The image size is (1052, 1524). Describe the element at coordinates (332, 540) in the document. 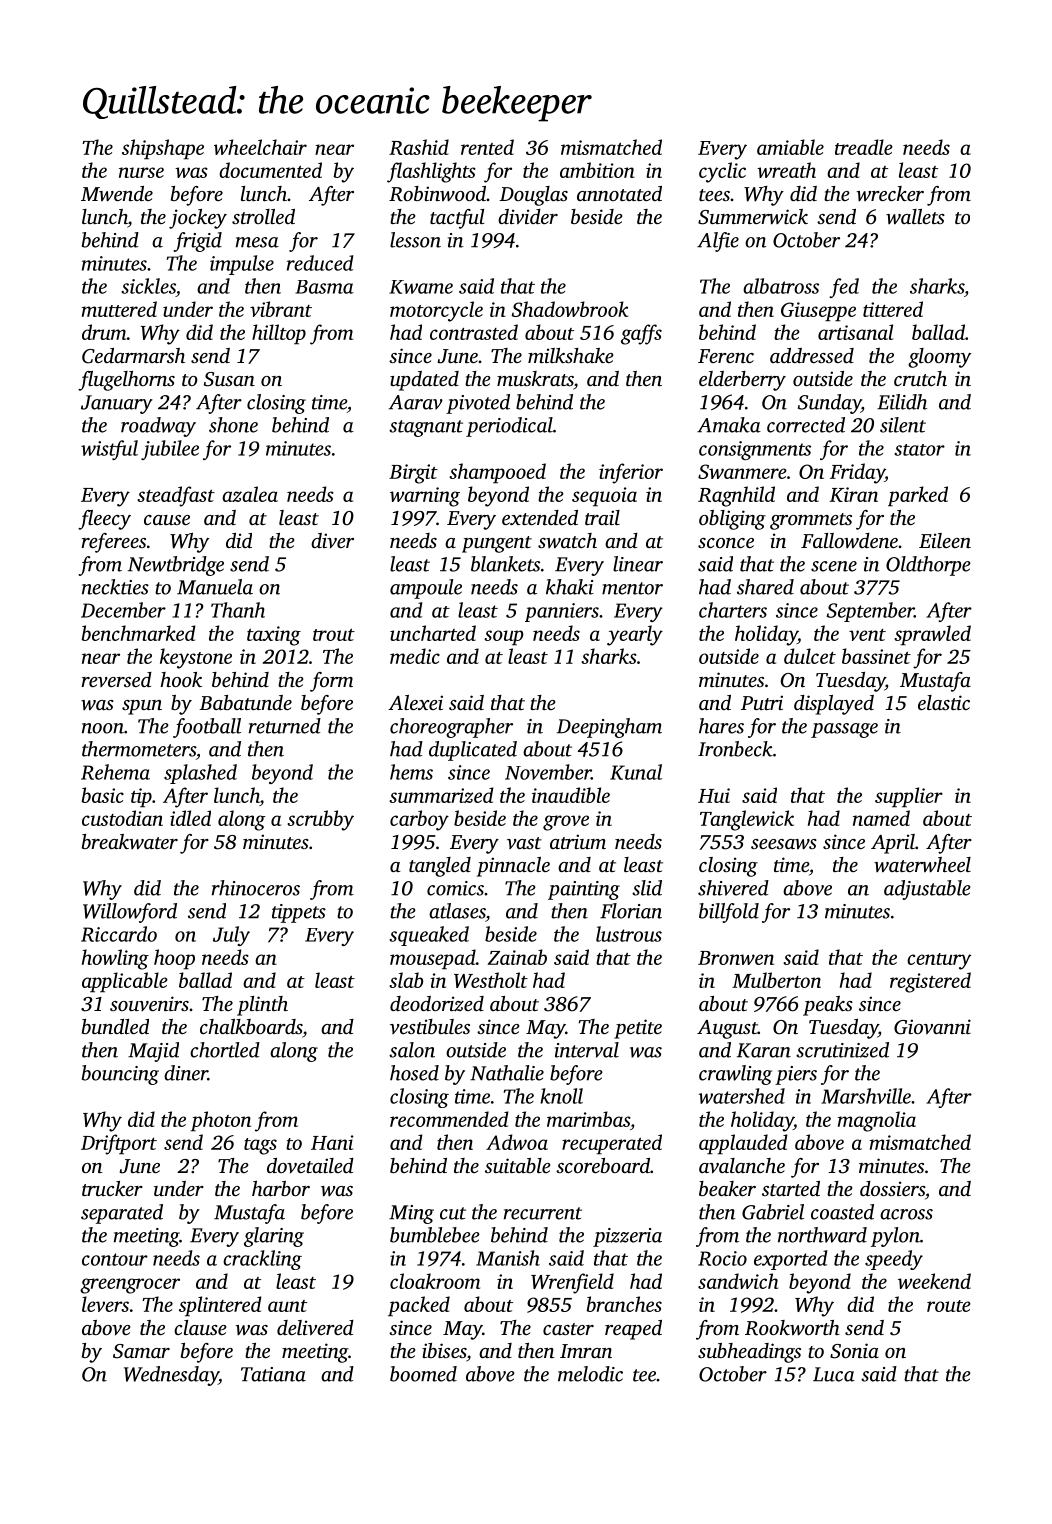

I see `diver` at that location.
